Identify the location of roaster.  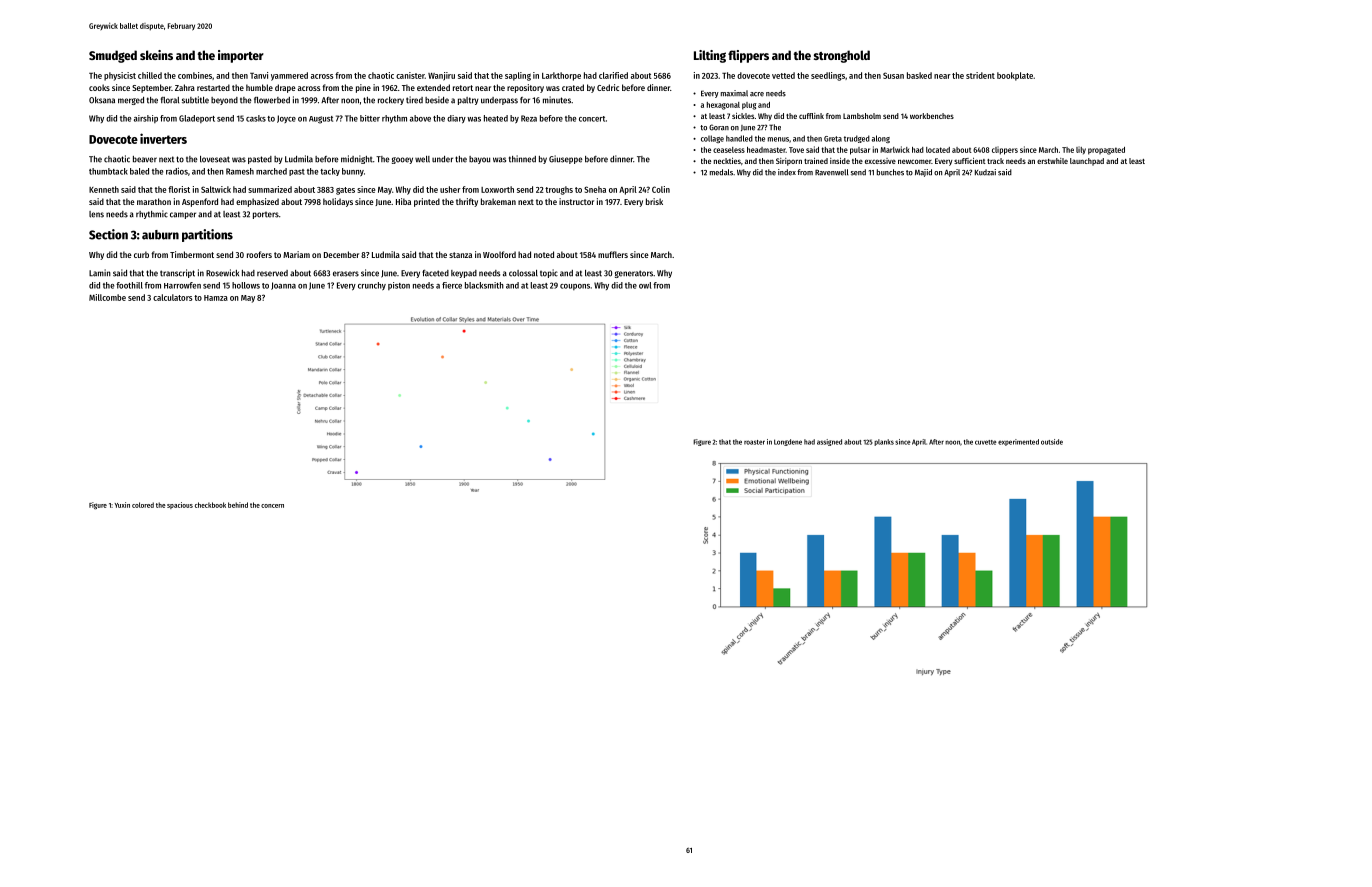
(754, 442).
